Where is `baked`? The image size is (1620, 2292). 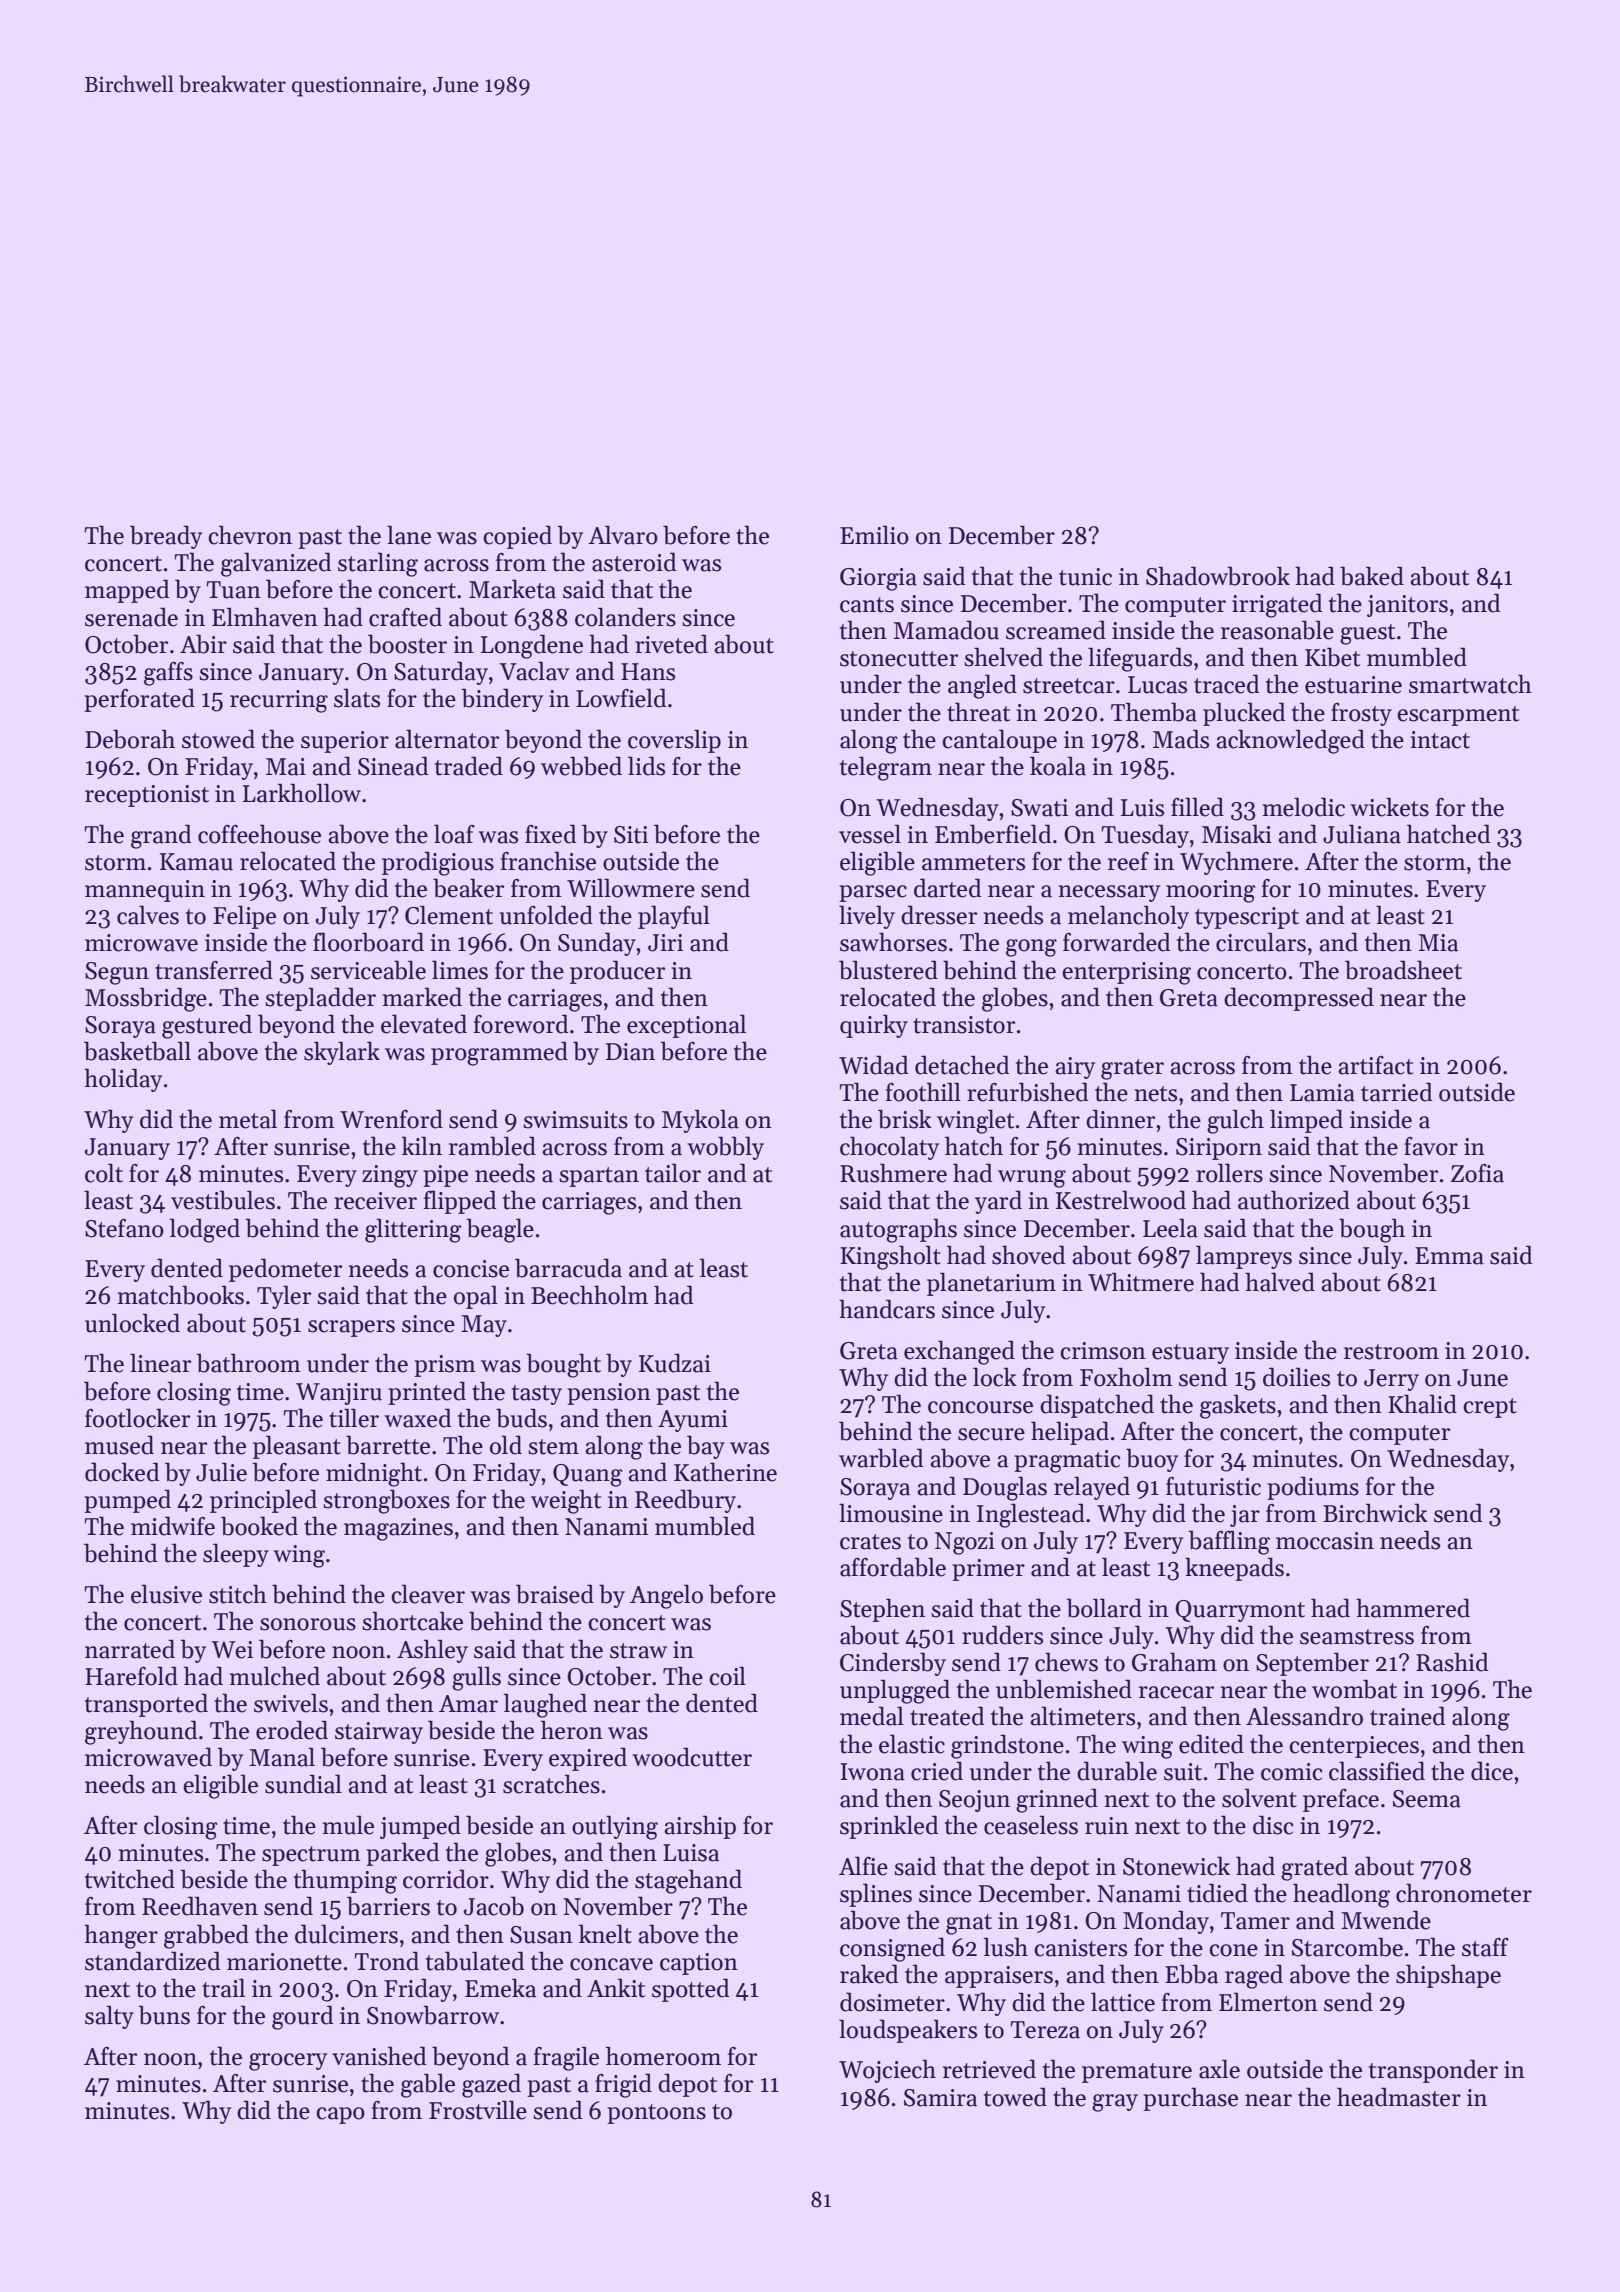 baked is located at coordinates (1372, 576).
